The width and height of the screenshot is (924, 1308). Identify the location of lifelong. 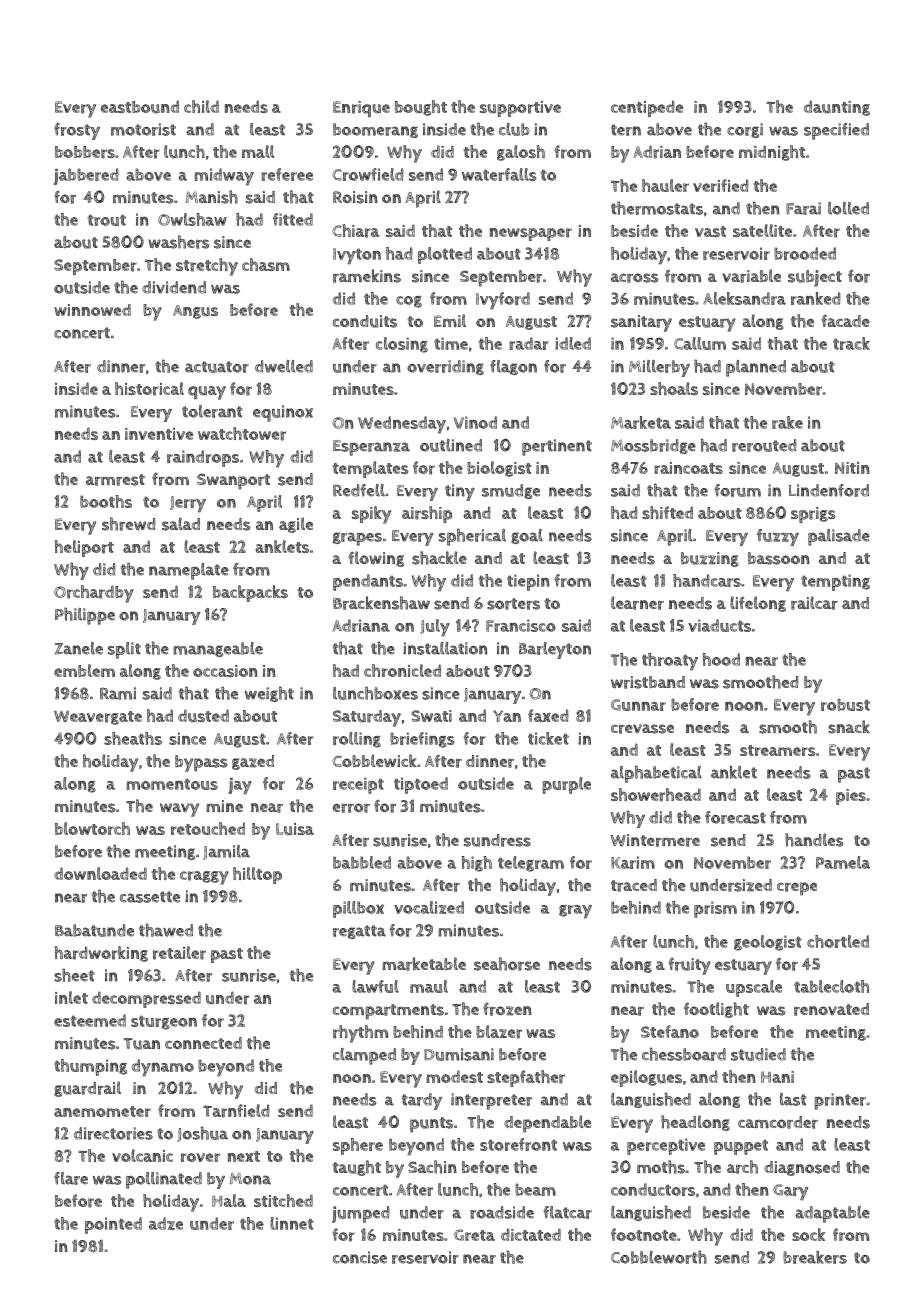
(758, 604).
